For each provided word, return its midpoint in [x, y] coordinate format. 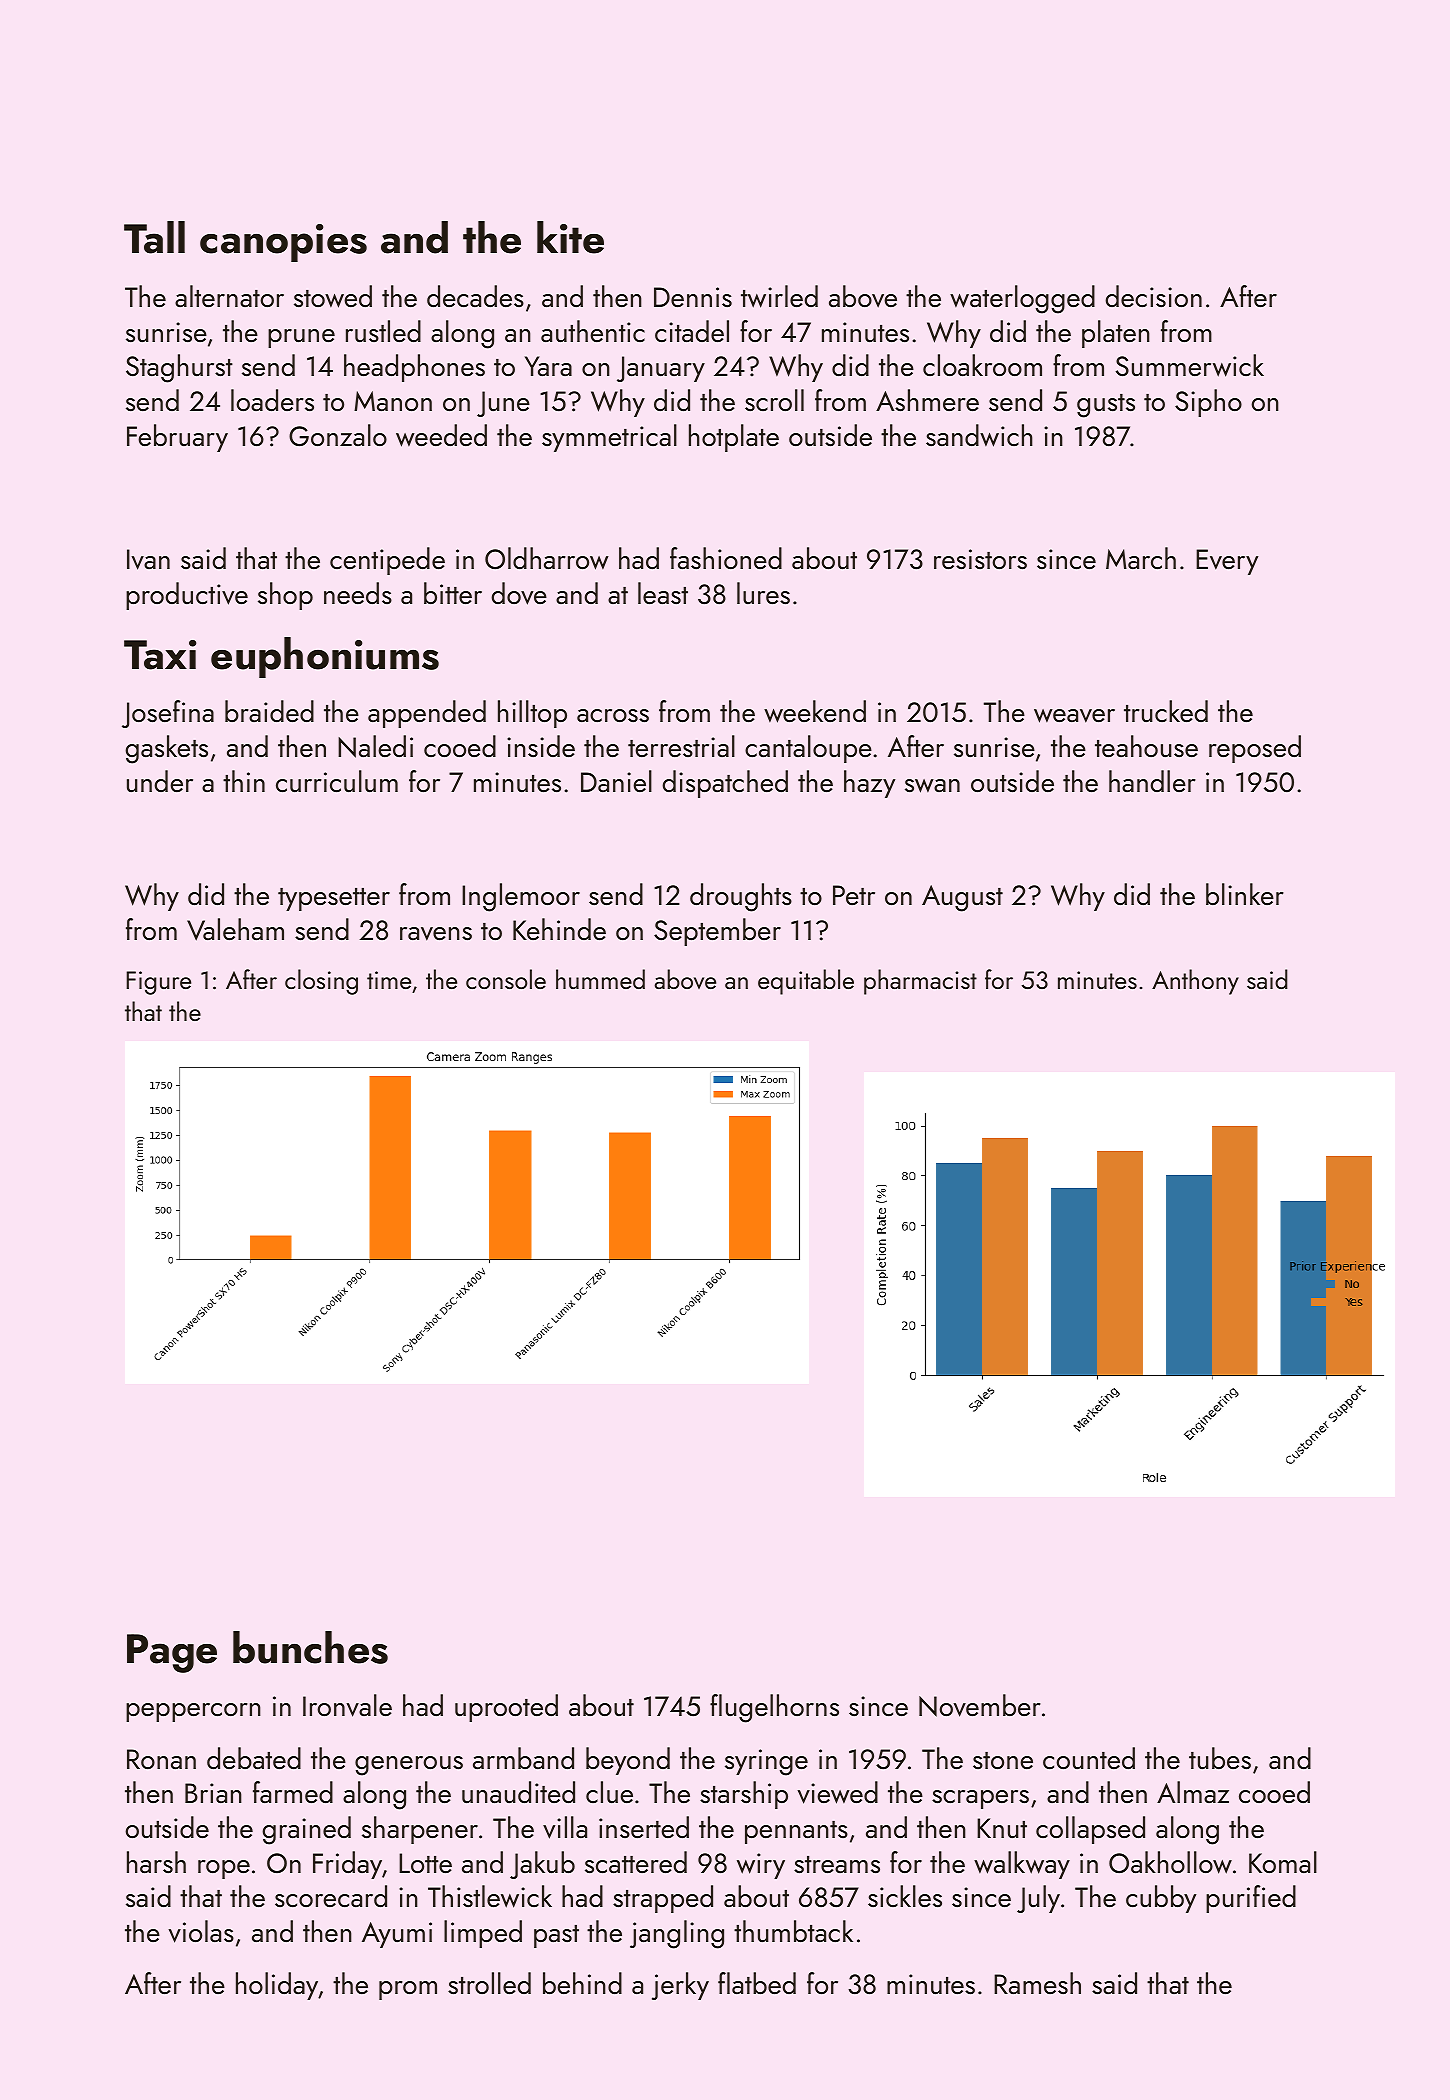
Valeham [235, 929]
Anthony [1195, 982]
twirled [779, 296]
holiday [277, 1986]
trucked [1166, 711]
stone [1003, 1761]
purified [1251, 1899]
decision [1153, 296]
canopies [283, 243]
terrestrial [681, 746]
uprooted [506, 1708]
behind [582, 1983]
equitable [806, 982]
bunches [310, 1647]
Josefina [168, 714]
